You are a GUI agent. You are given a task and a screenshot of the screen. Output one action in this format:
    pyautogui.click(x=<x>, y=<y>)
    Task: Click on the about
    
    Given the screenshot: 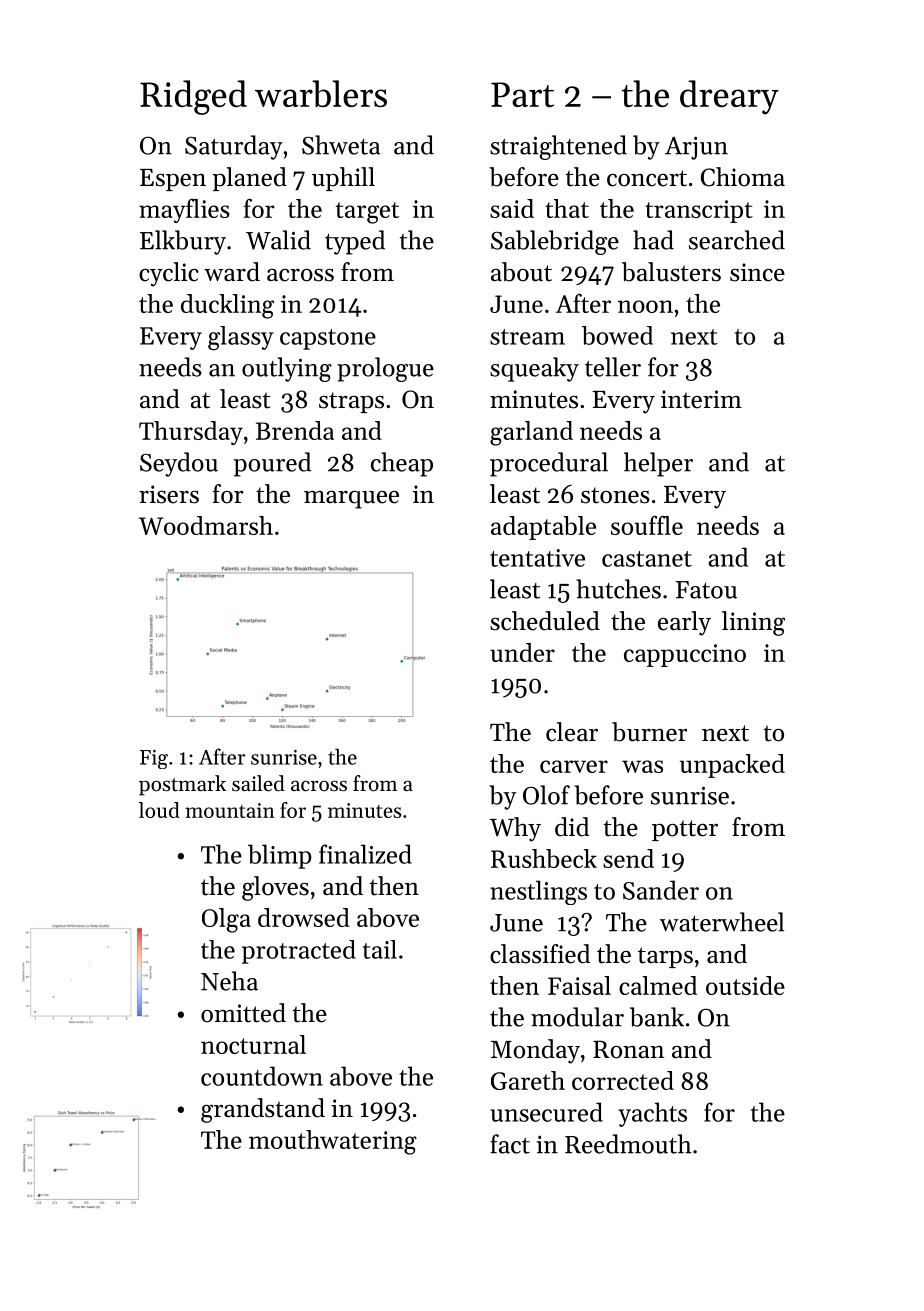 What is the action you would take?
    pyautogui.click(x=521, y=272)
